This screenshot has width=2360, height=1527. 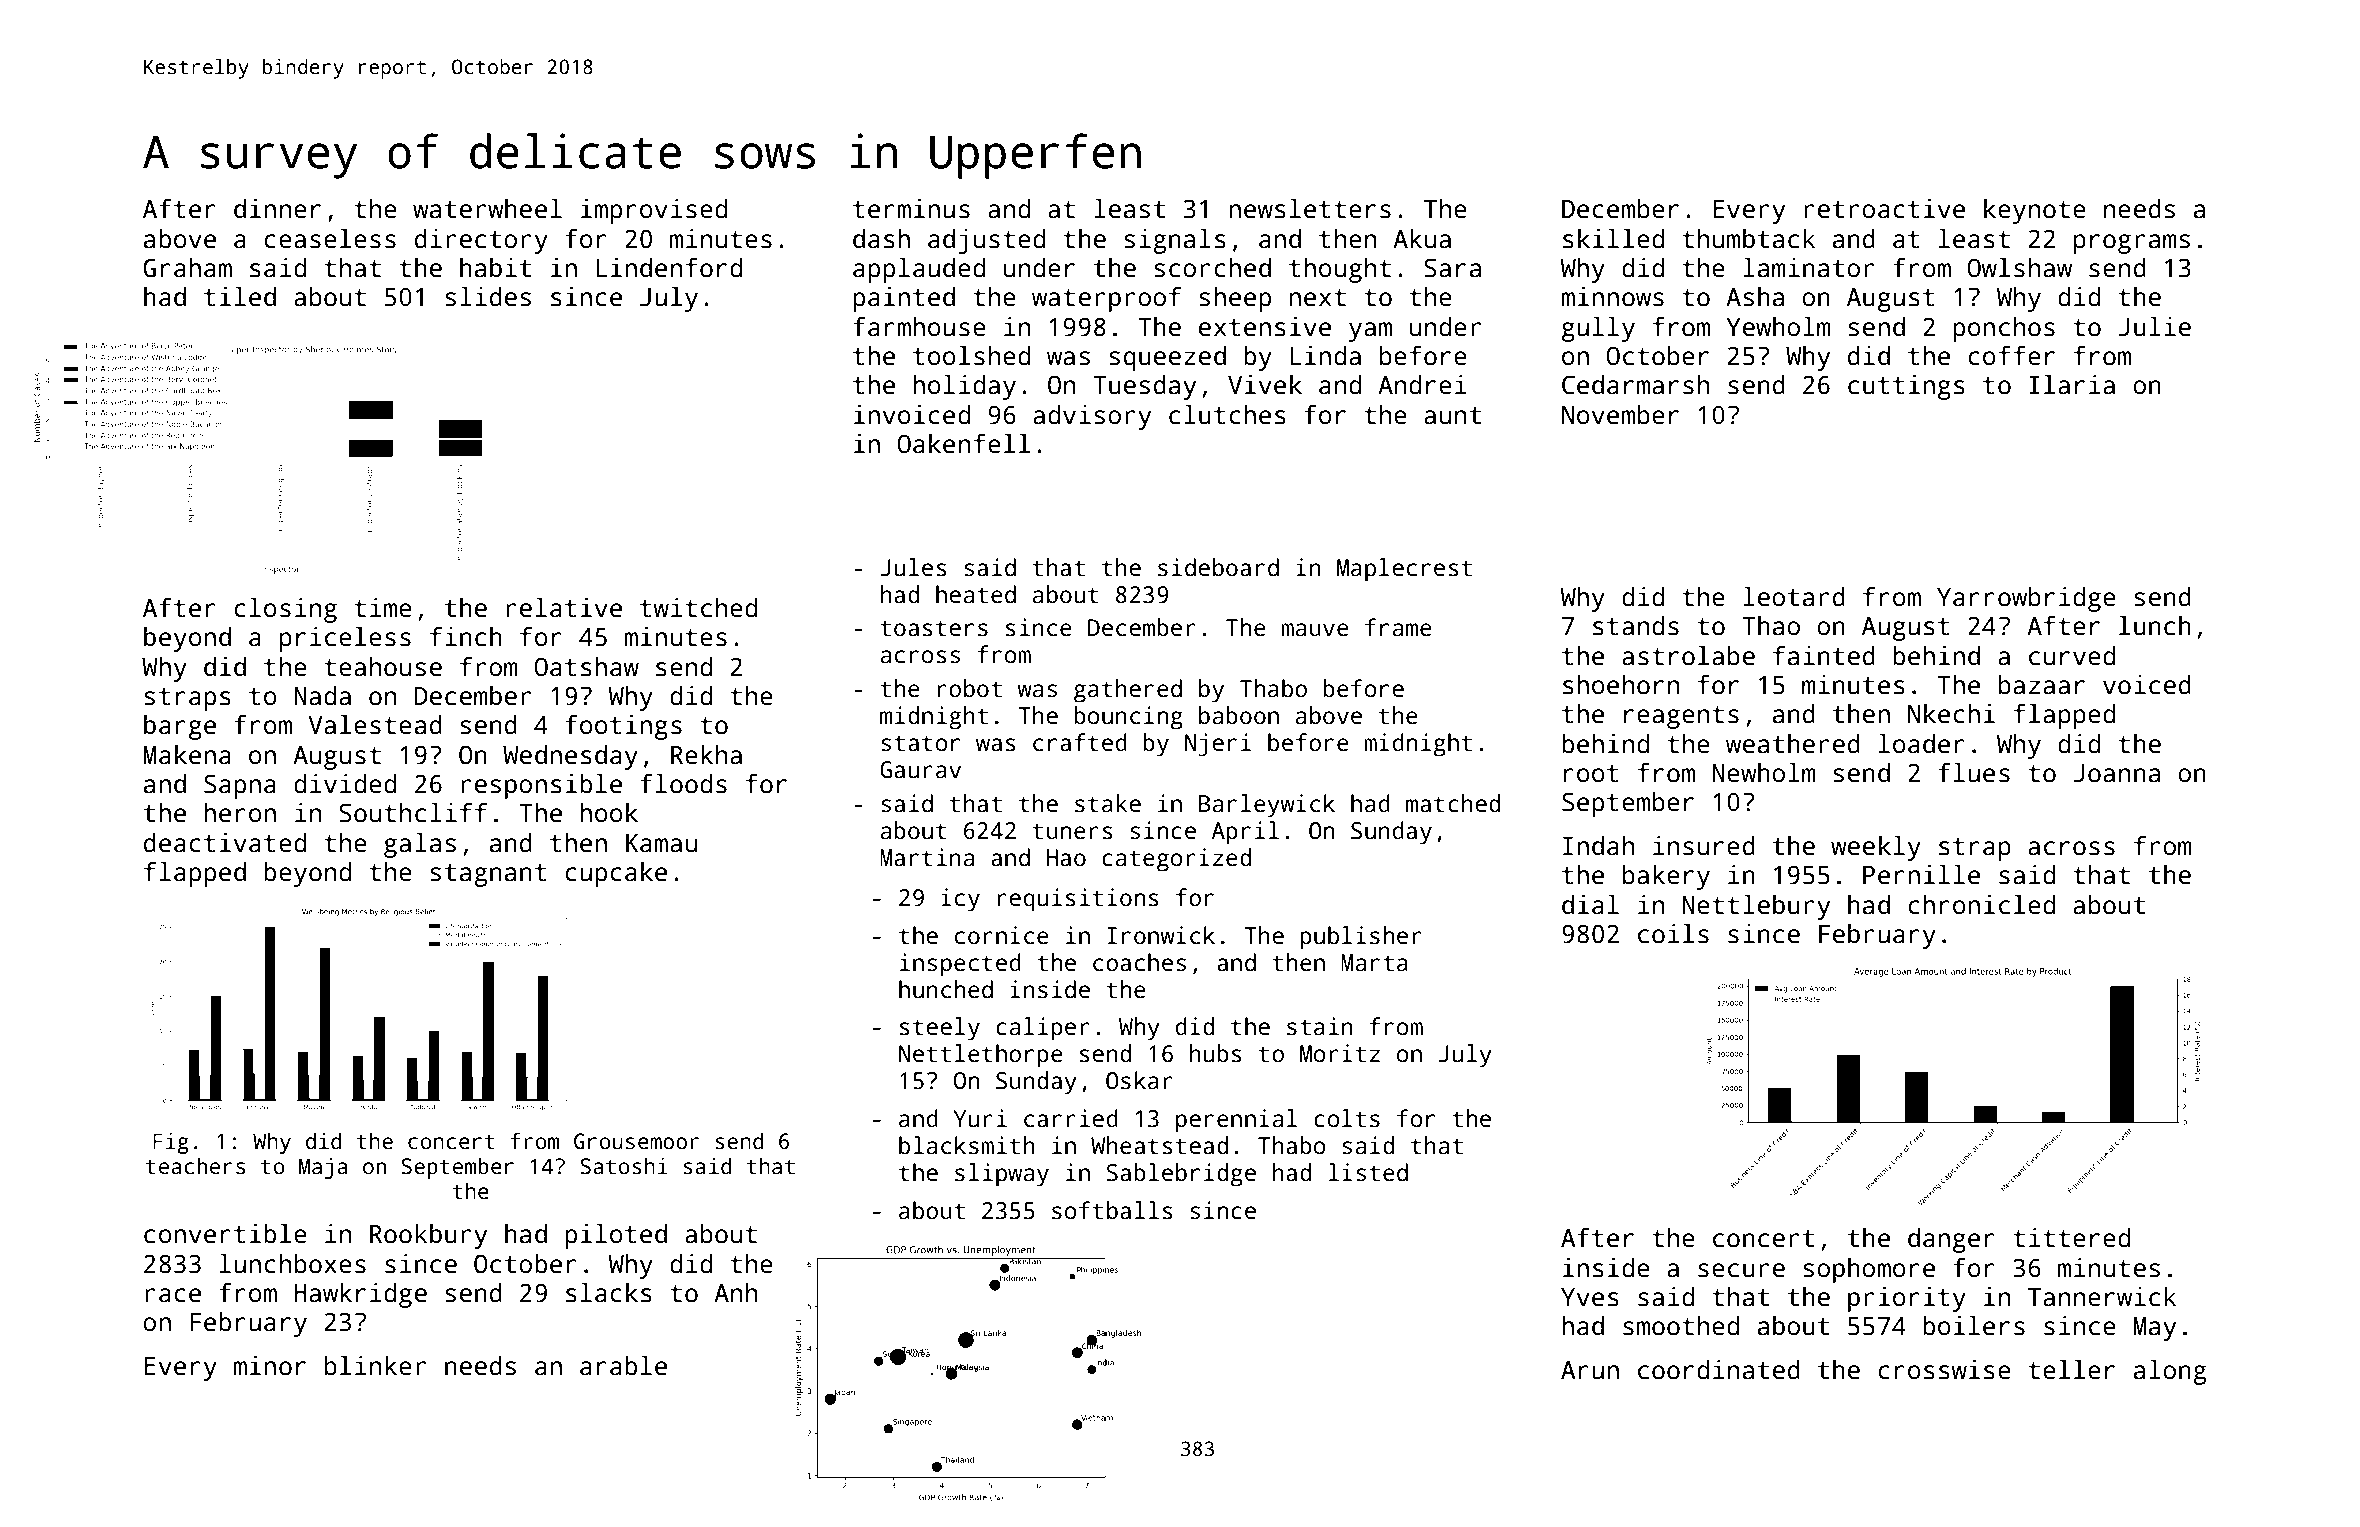 I want to click on arable, so click(x=623, y=1366).
